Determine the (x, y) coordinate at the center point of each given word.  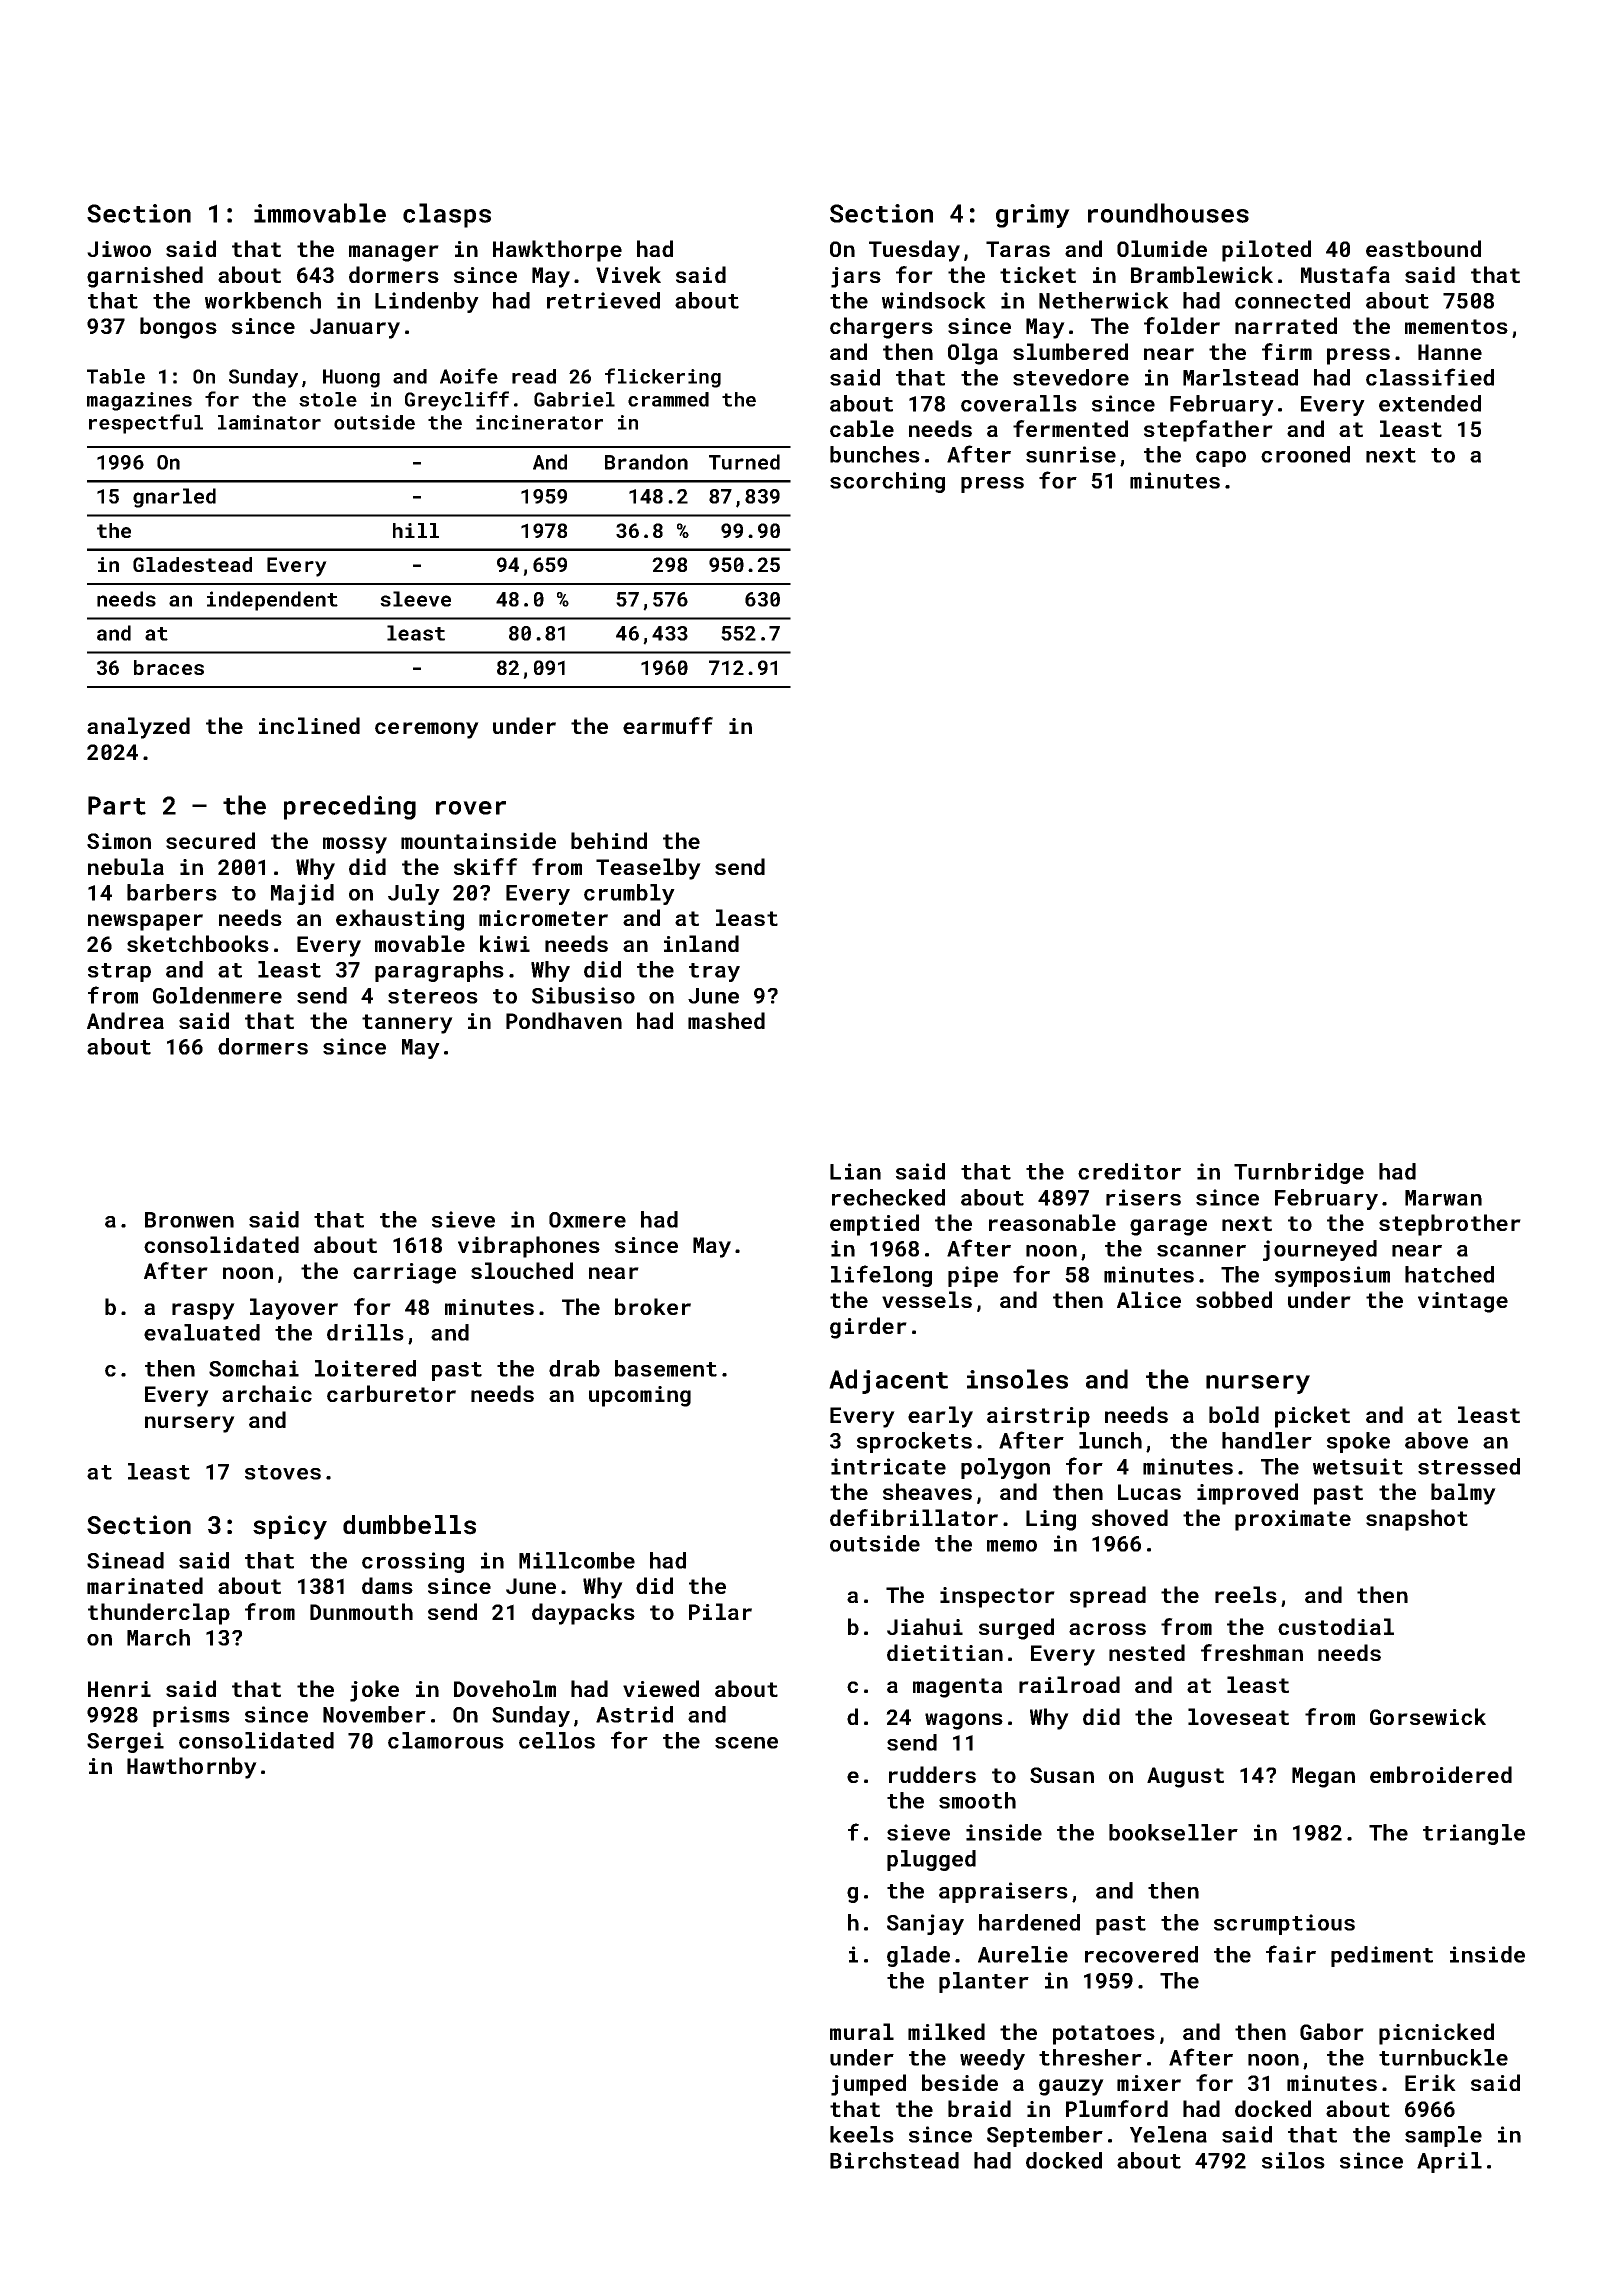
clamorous (446, 1740)
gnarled (174, 498)
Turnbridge (1299, 1173)
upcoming (640, 1396)
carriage (404, 1273)
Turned (744, 462)
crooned (1305, 454)
